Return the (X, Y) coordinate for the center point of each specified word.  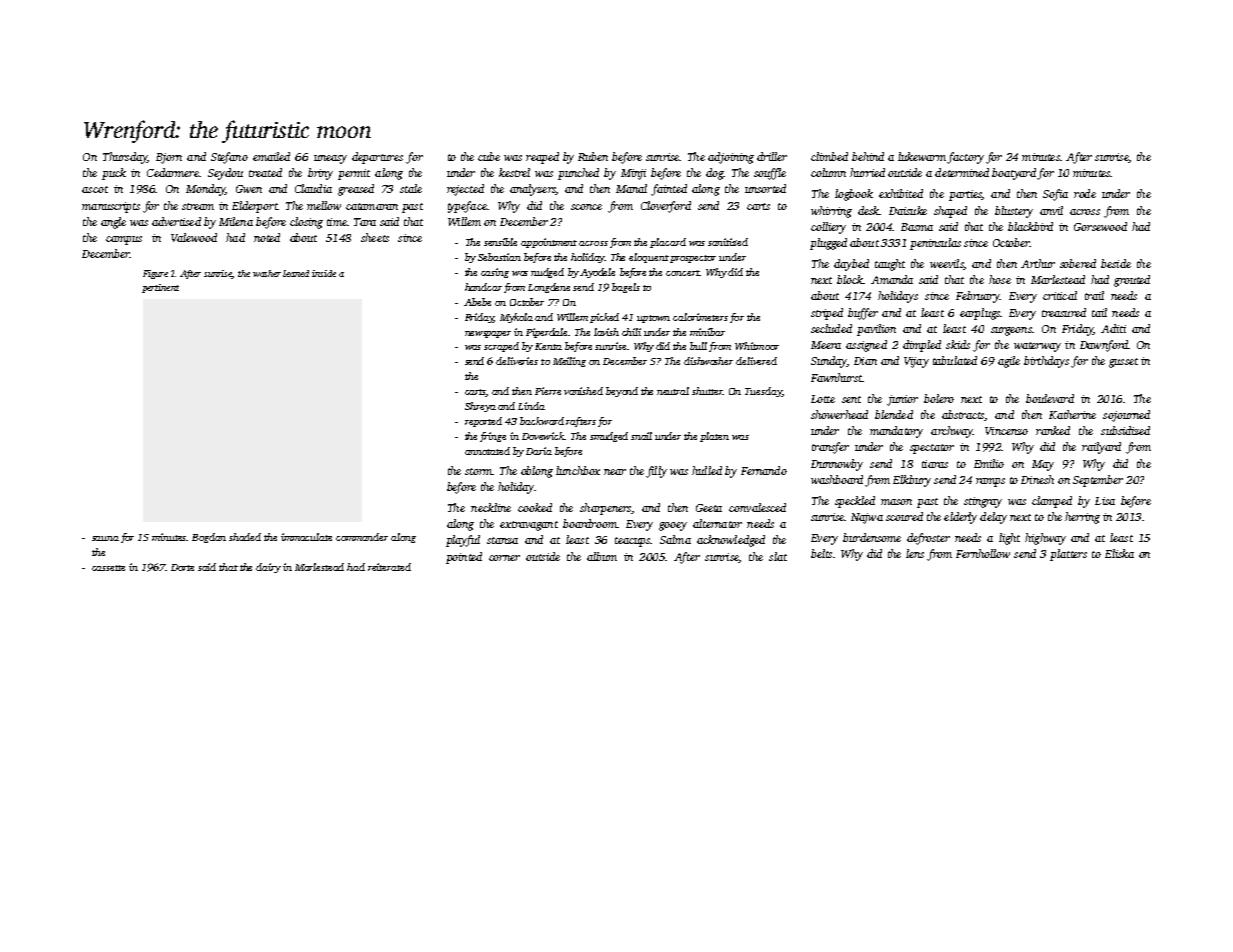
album (602, 556)
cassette (108, 568)
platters (1068, 555)
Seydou (225, 174)
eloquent (649, 258)
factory (965, 158)
